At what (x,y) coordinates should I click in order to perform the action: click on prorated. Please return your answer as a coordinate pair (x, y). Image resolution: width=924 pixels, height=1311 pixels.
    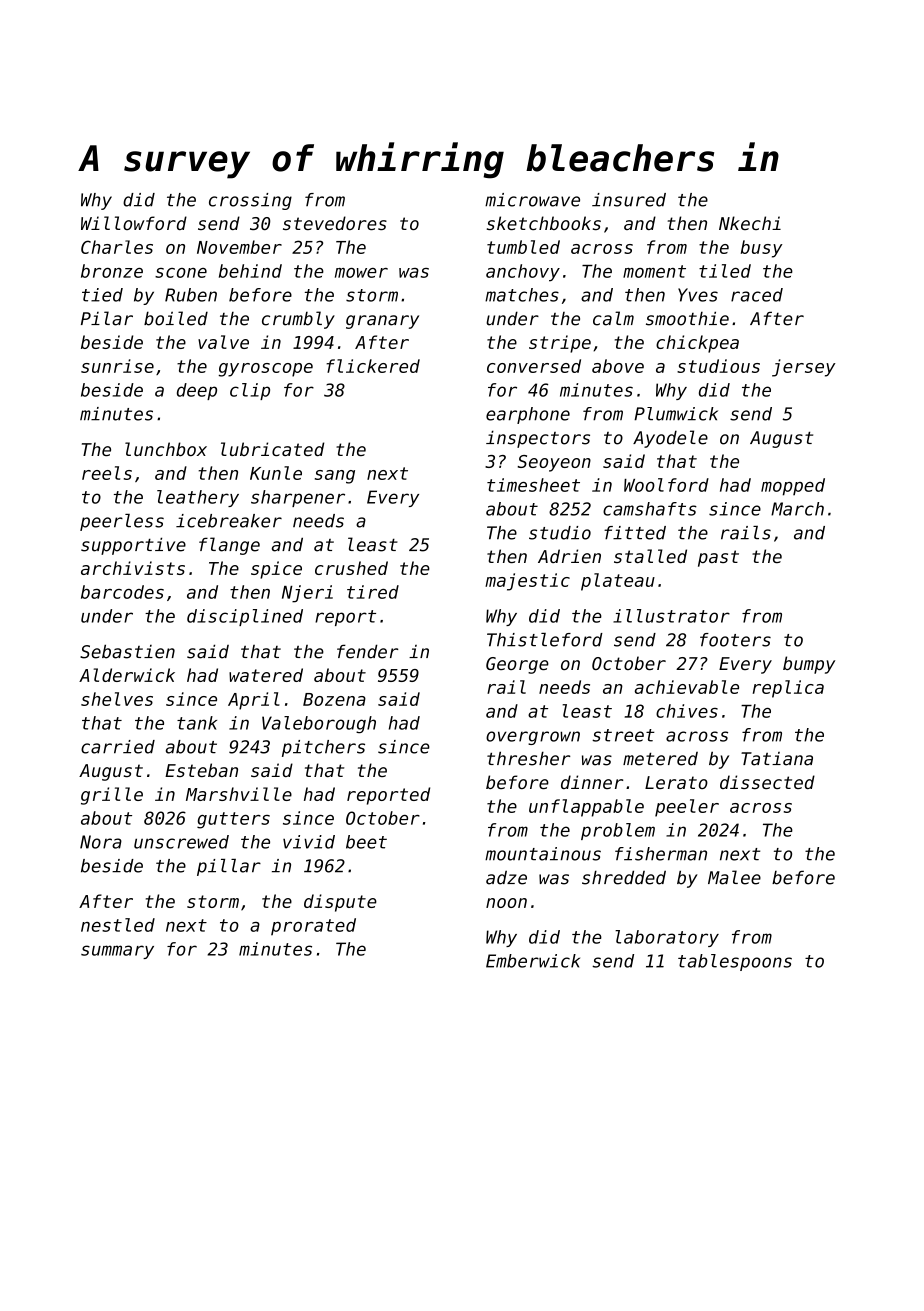
    Looking at the image, I should click on (313, 927).
